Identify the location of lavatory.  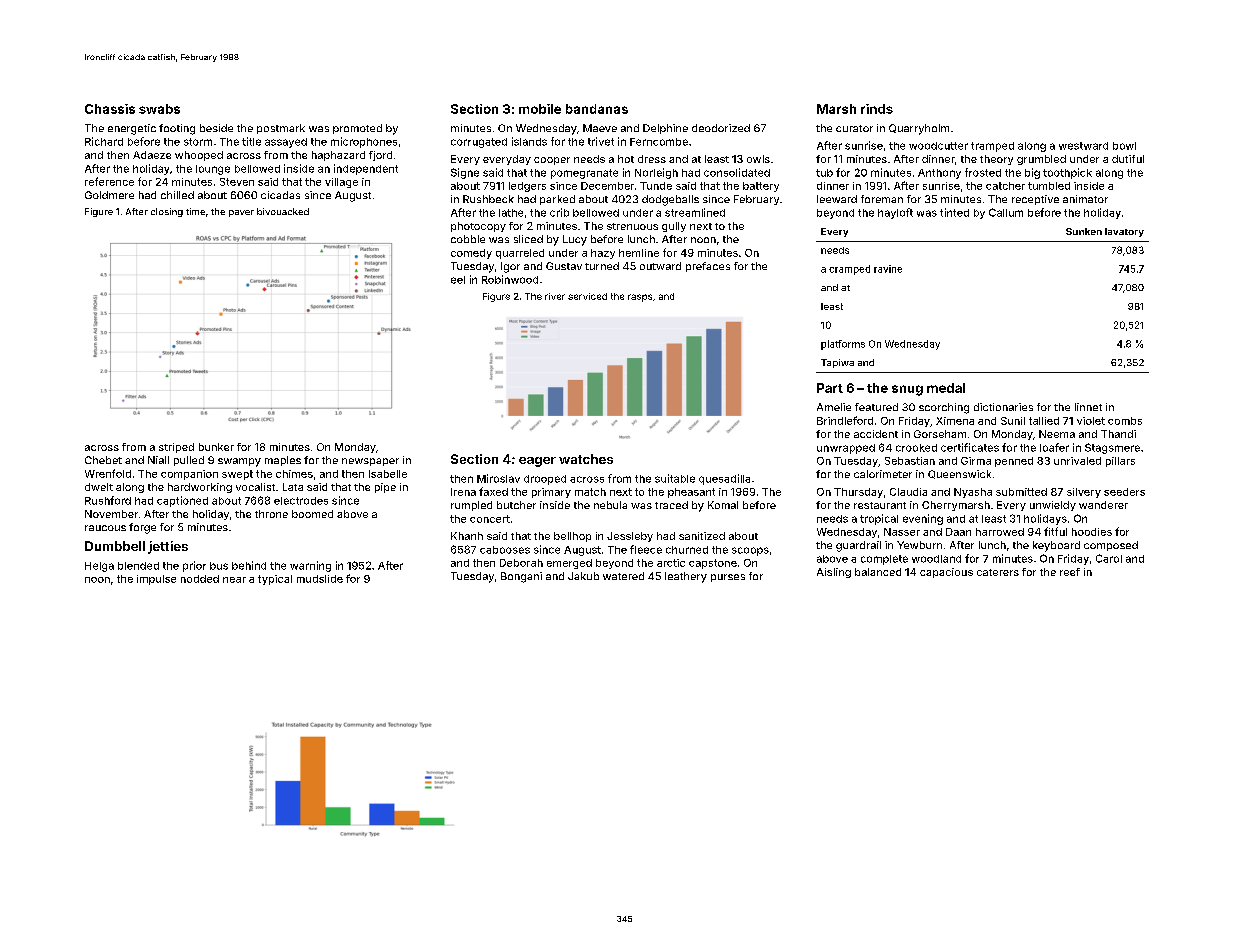
(1124, 232).
